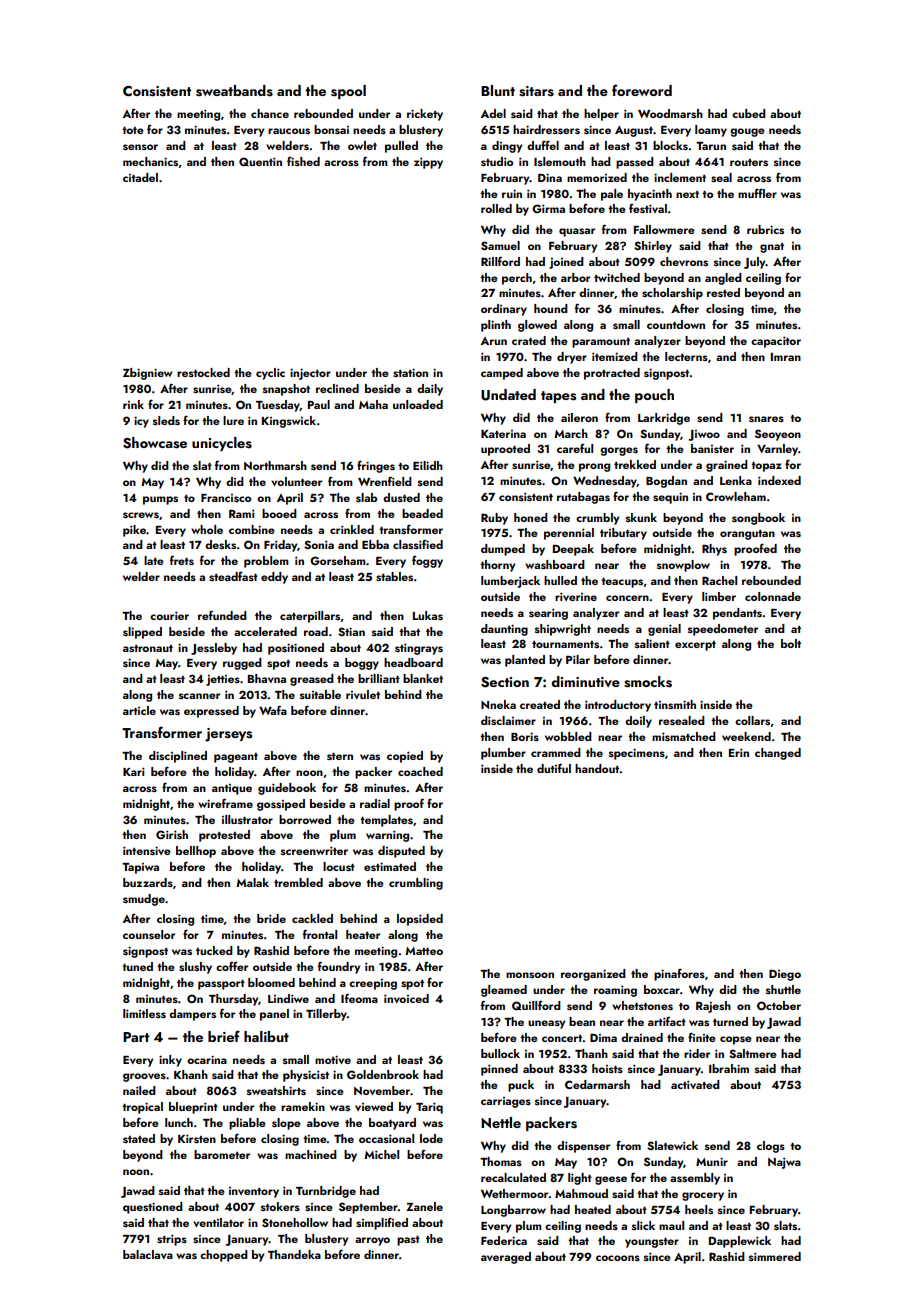 The image size is (924, 1308). I want to click on disciplined, so click(178, 757).
